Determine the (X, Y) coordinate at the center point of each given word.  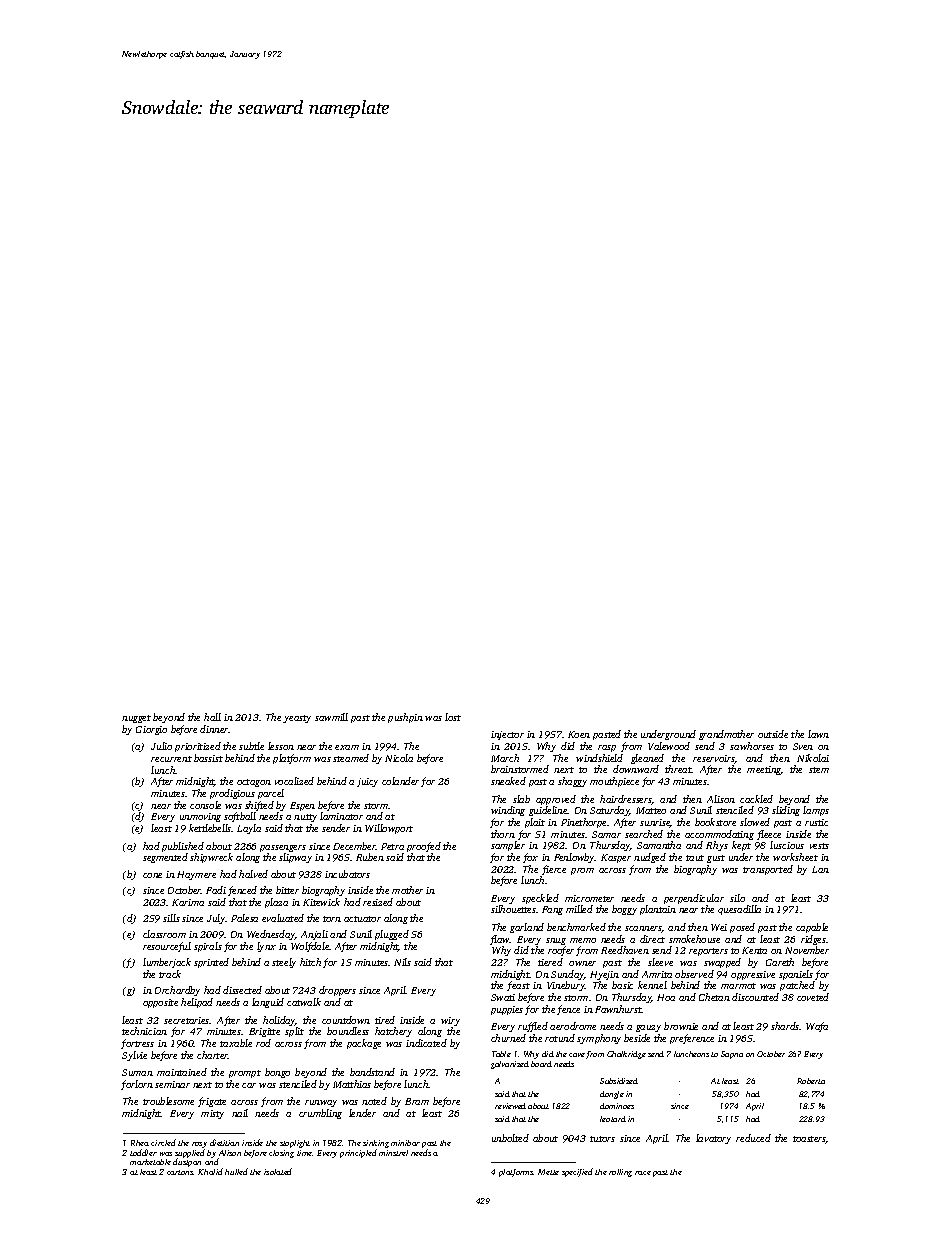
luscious (787, 845)
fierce (554, 870)
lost (453, 717)
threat (678, 769)
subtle (251, 746)
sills (171, 918)
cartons (180, 1172)
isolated (278, 1171)
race (643, 1173)
